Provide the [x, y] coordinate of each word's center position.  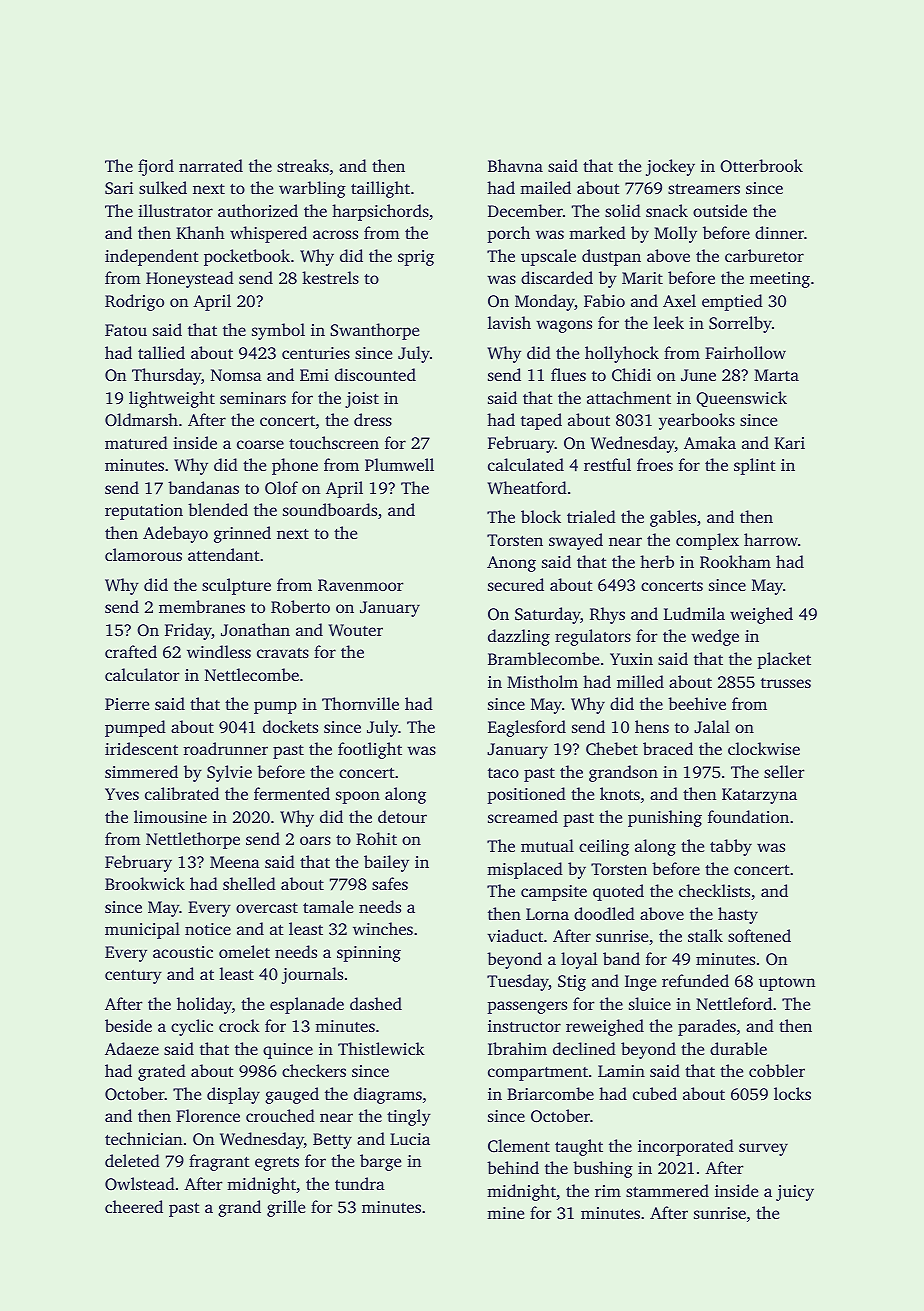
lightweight [172, 399]
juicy [795, 1193]
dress [373, 419]
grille [286, 1208]
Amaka [710, 442]
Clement [519, 1146]
